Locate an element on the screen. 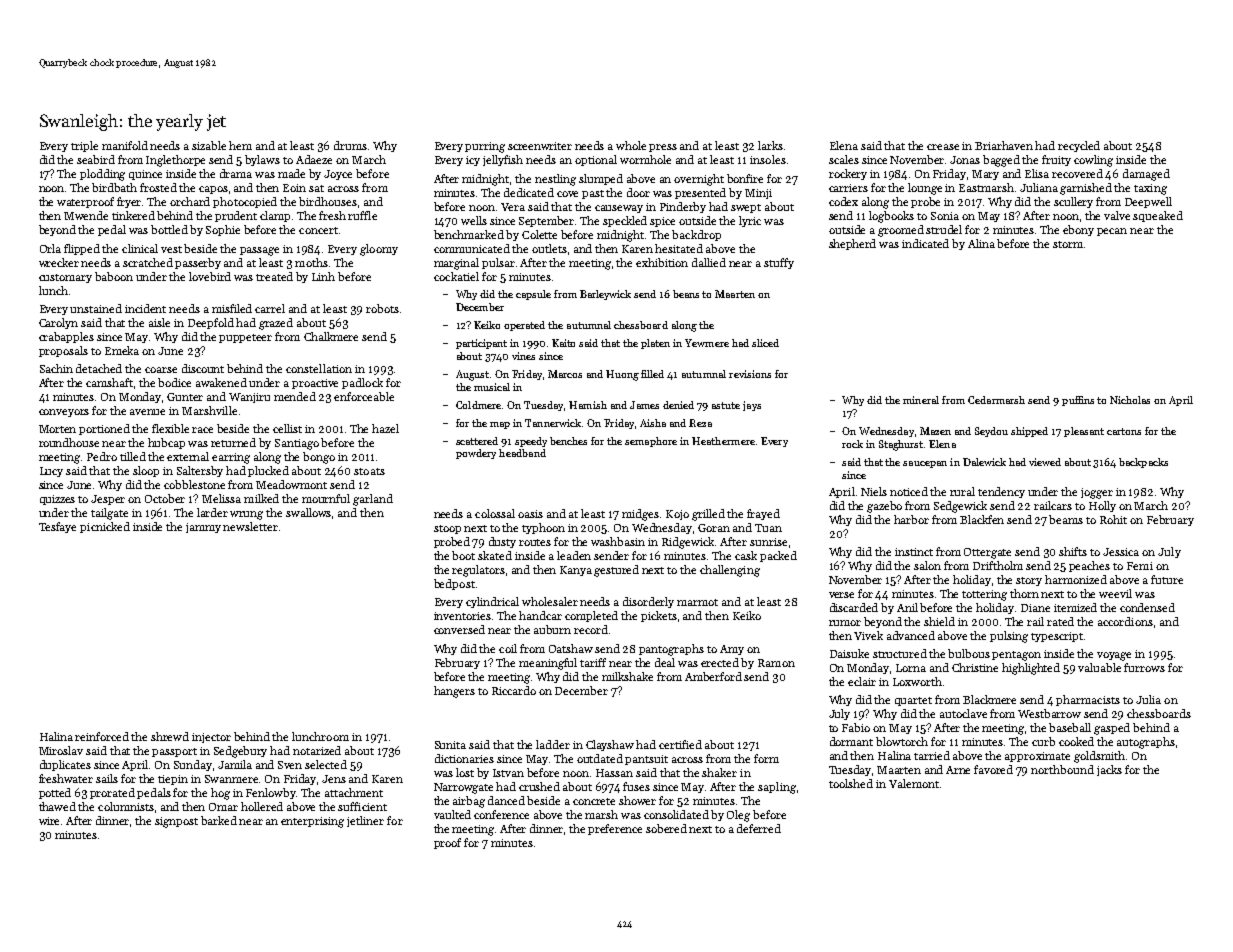 The height and width of the screenshot is (952, 1233). milkshake is located at coordinates (627, 676).
